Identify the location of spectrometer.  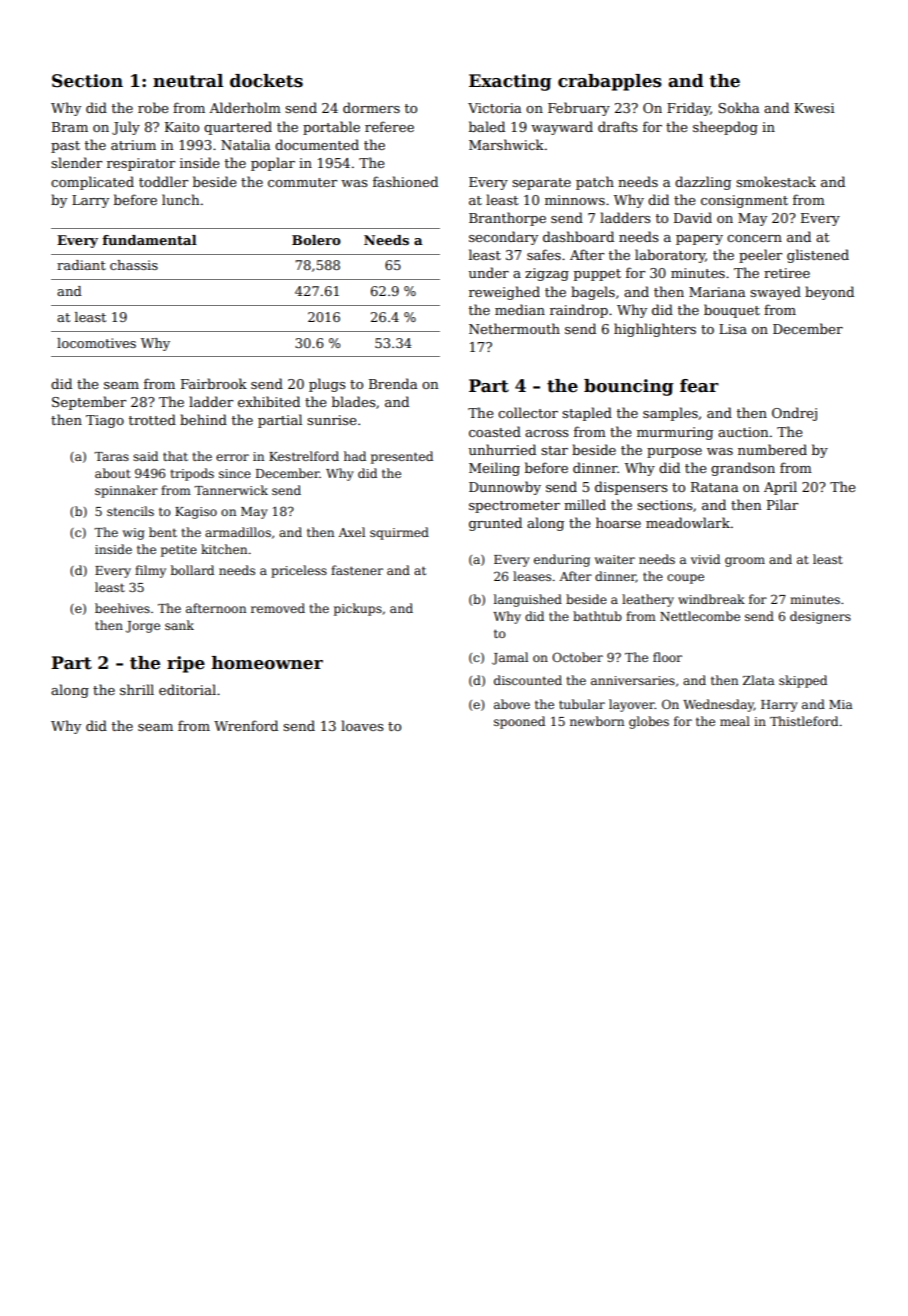
(514, 507).
